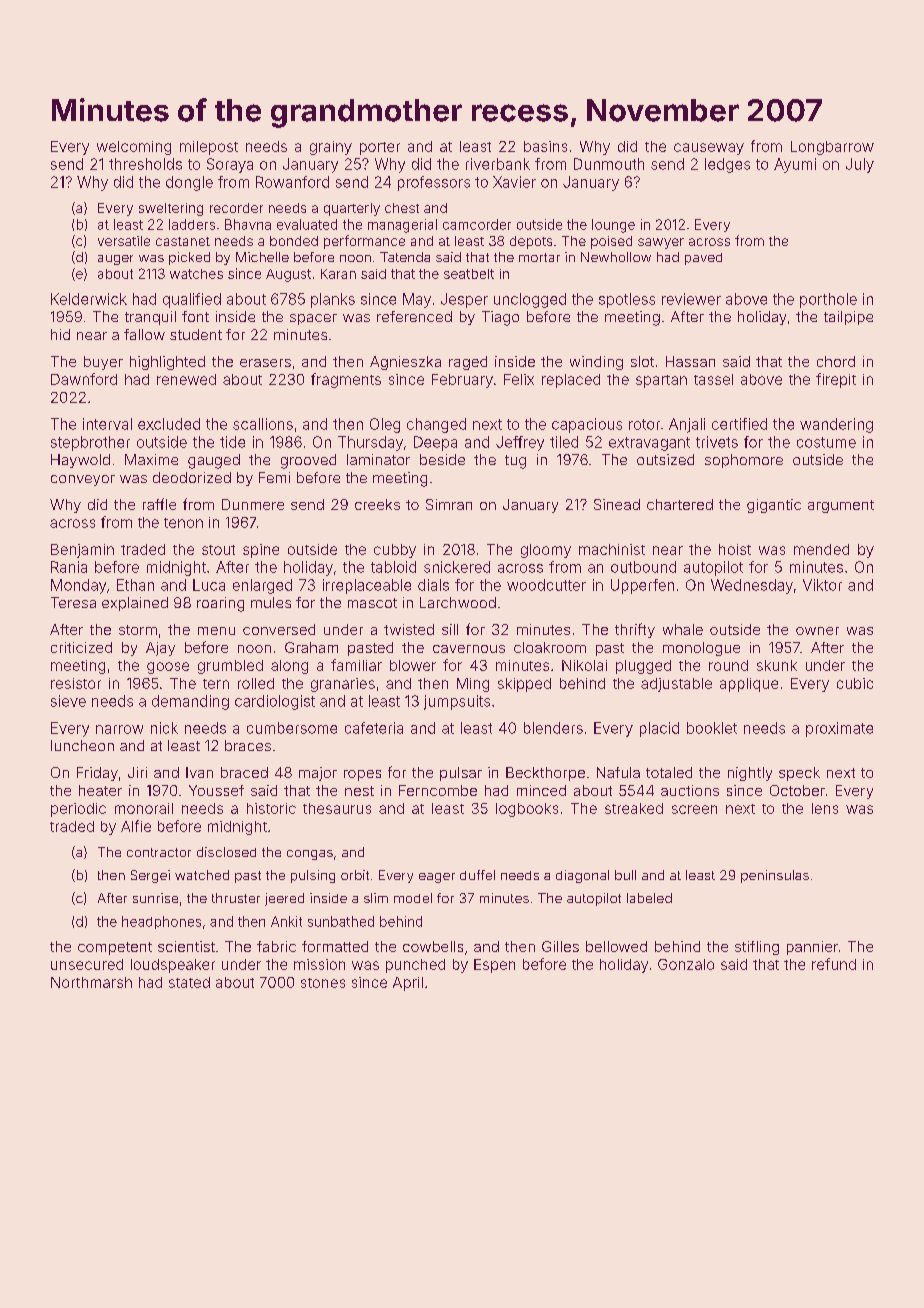  Describe the element at coordinates (817, 631) in the screenshot. I see `owner` at that location.
